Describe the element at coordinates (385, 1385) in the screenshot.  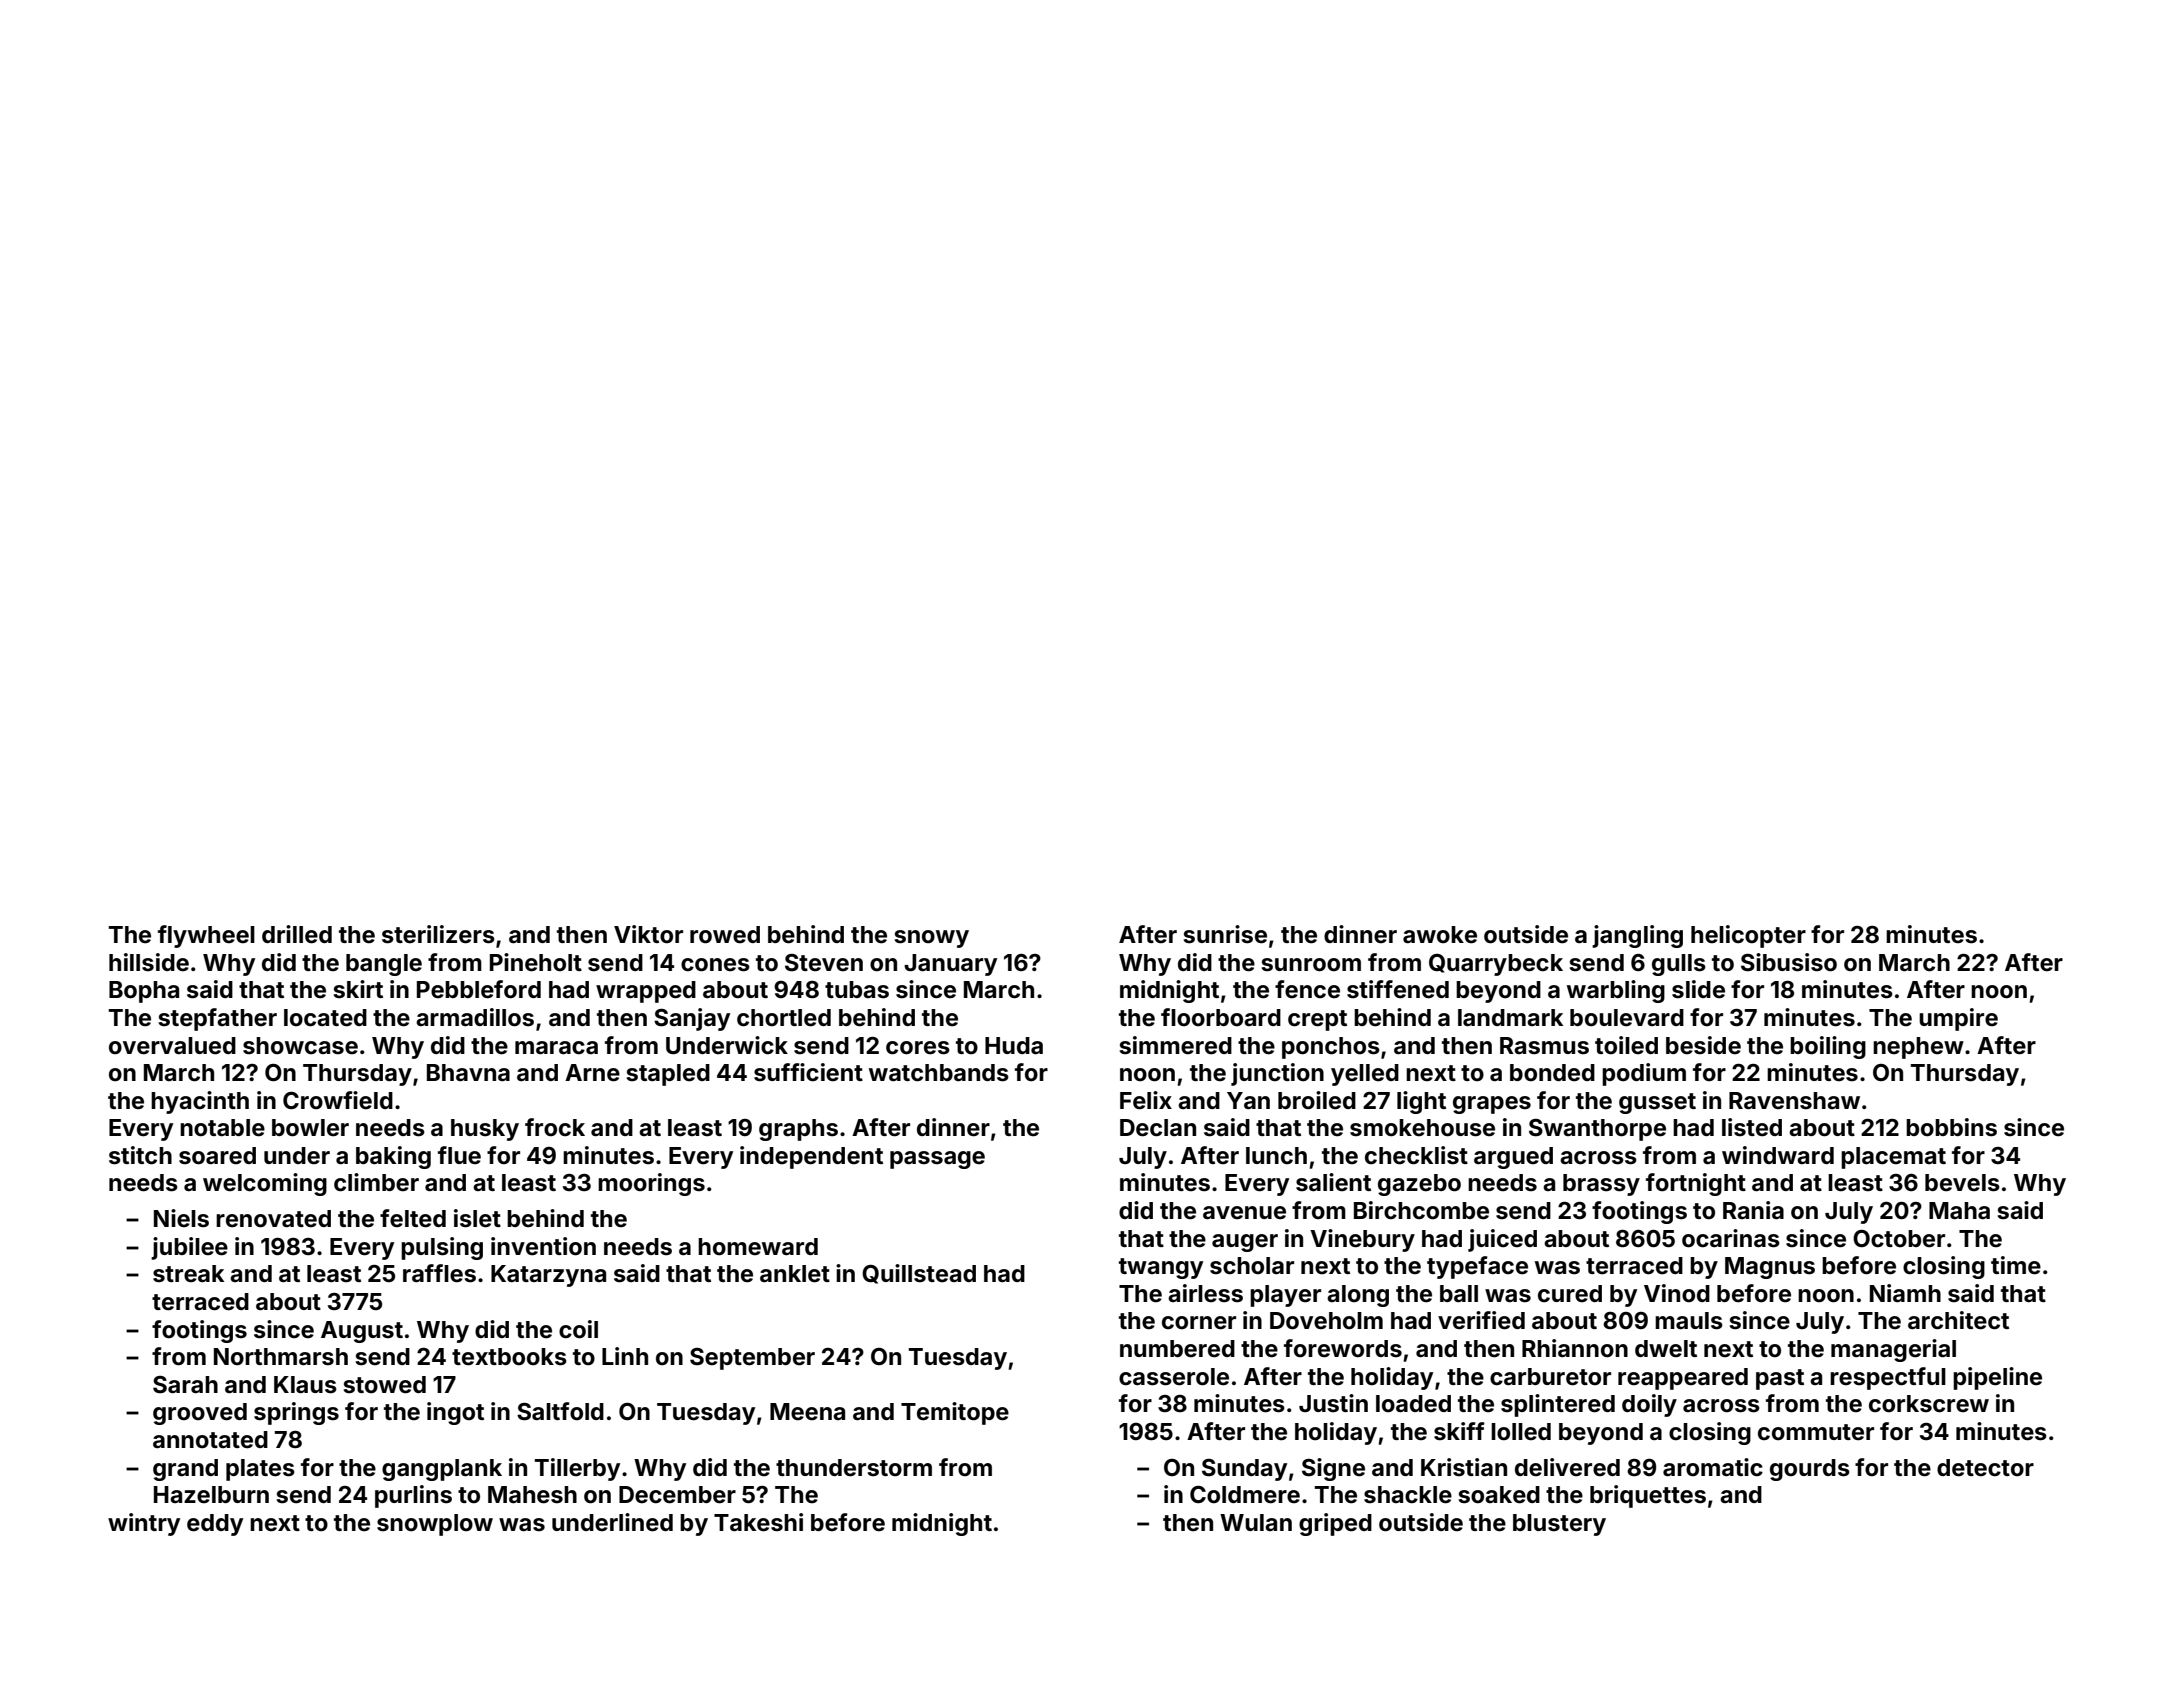
I see `stowed` at that location.
